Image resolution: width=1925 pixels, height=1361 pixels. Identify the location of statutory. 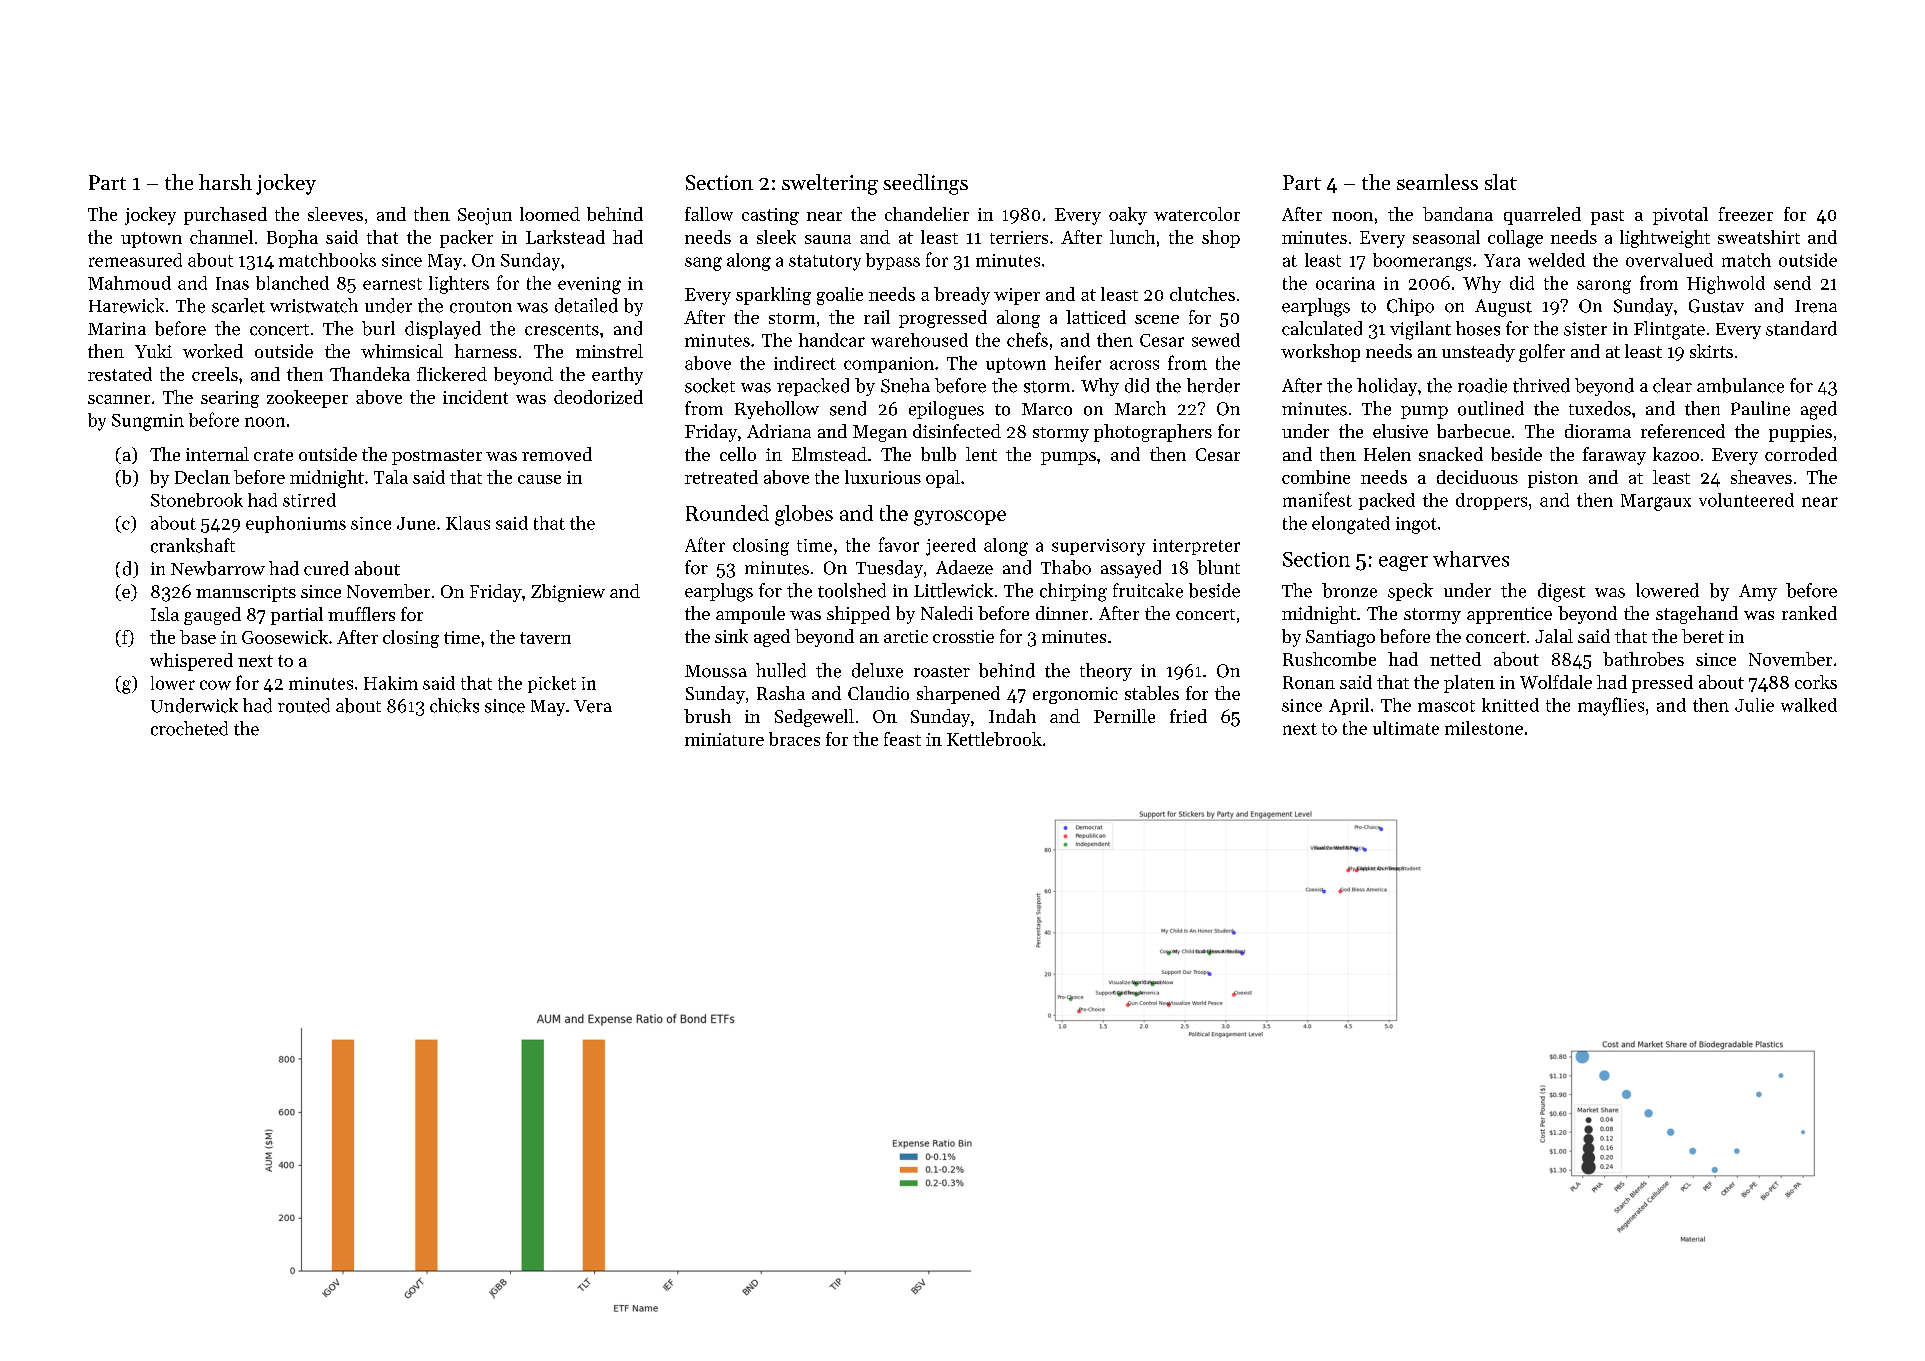
(825, 263).
